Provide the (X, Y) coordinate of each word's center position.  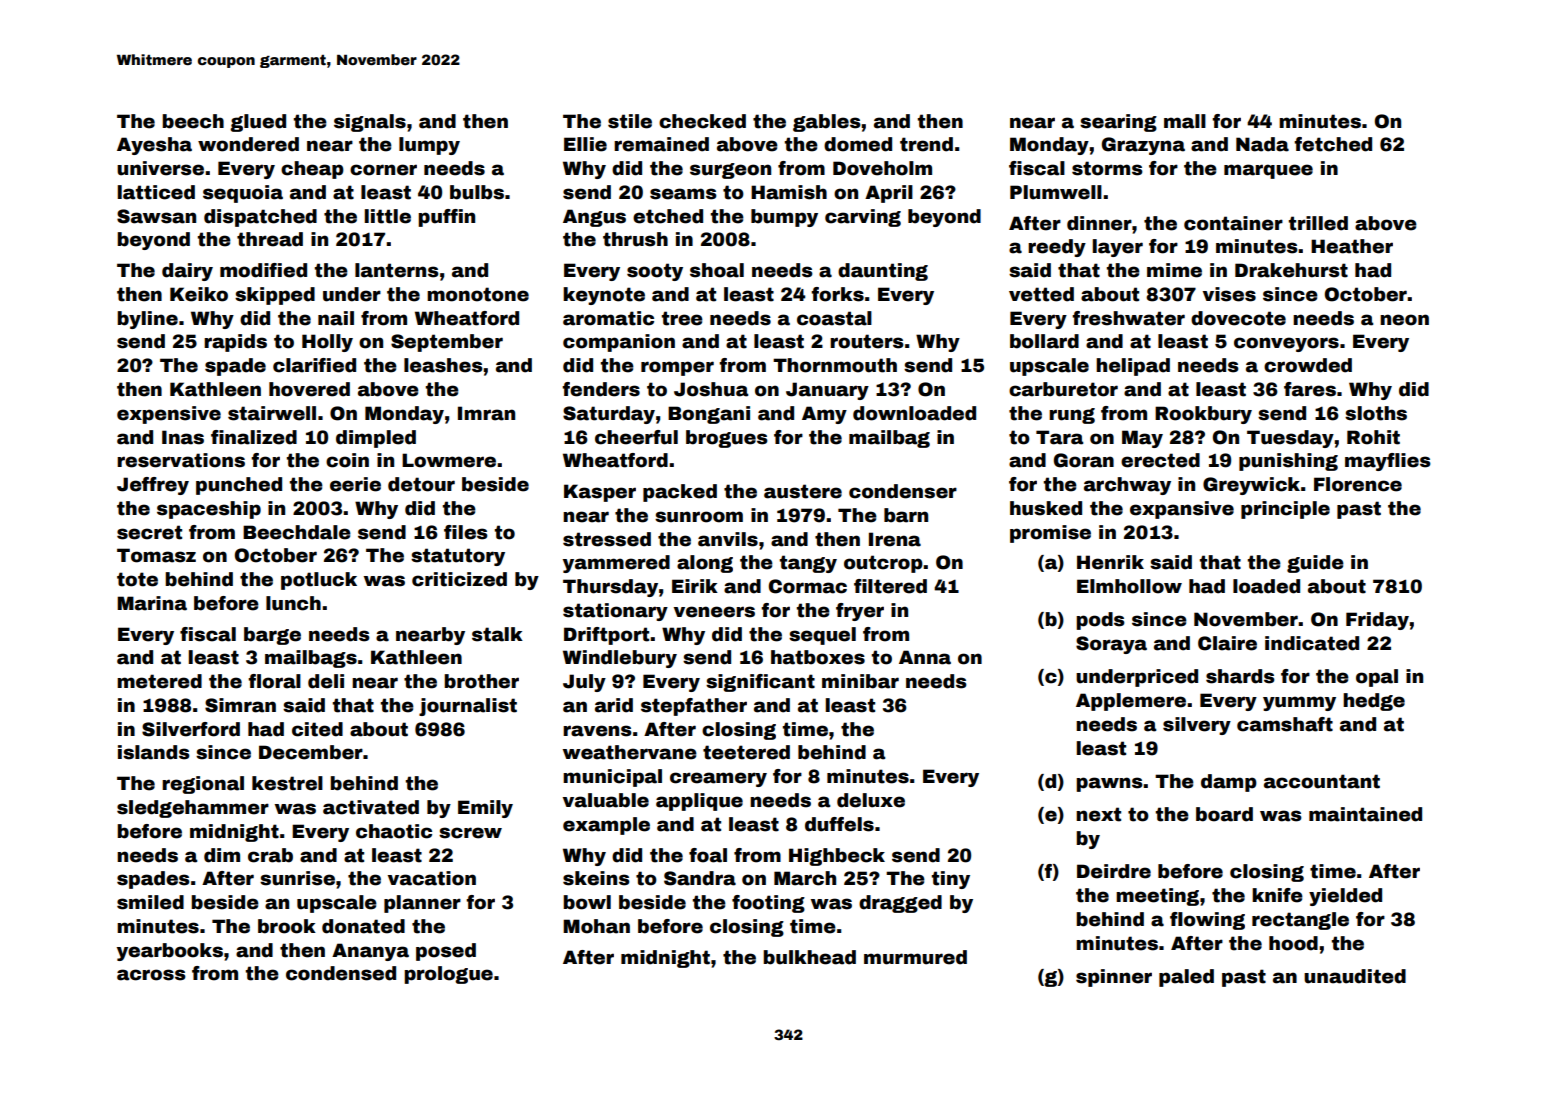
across (151, 975)
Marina (152, 603)
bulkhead (809, 957)
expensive (169, 415)
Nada (1262, 144)
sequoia (243, 194)
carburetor (1063, 389)
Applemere (1131, 702)
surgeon (730, 171)
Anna (925, 657)
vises (1229, 294)
